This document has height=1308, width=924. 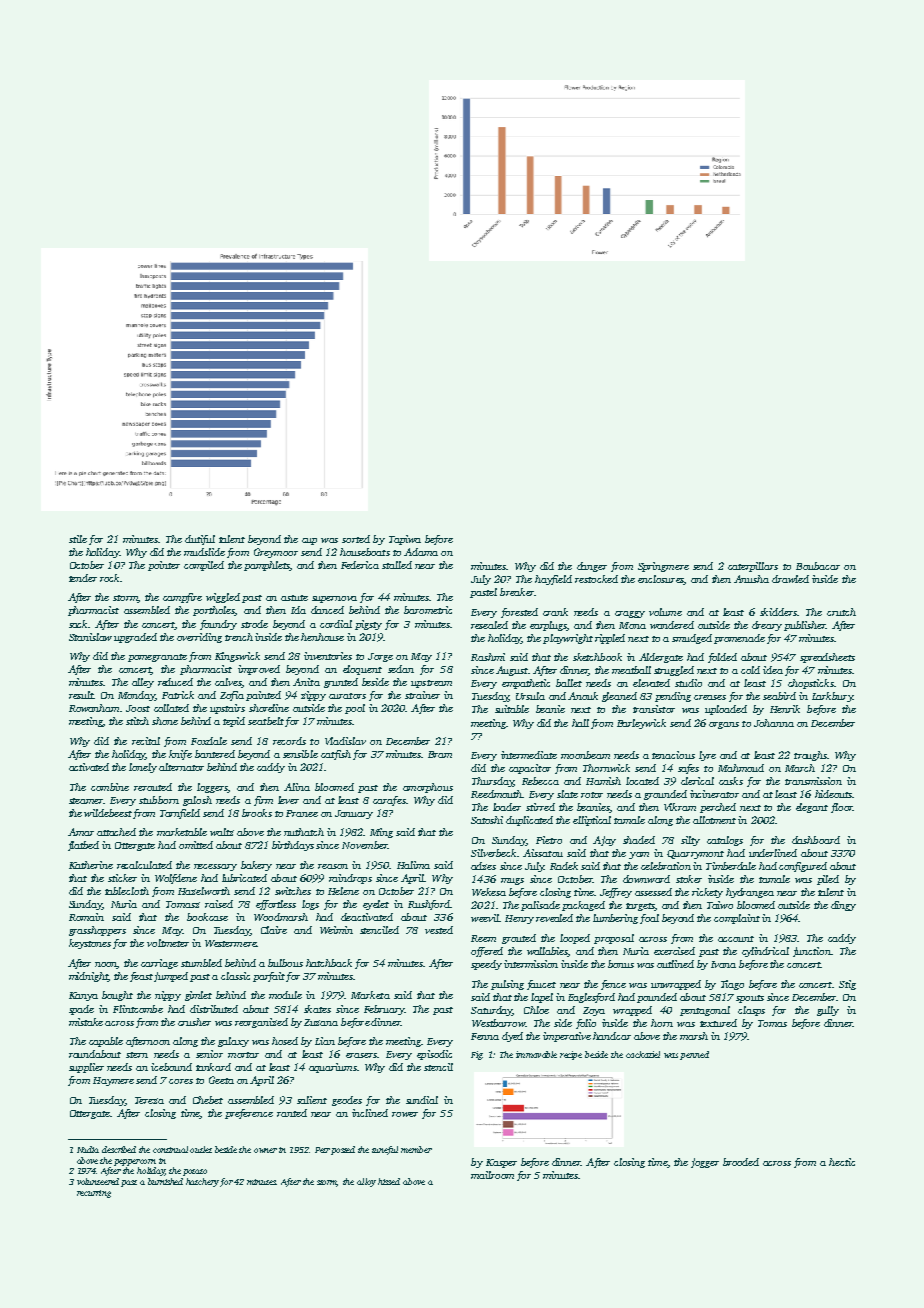 What do you see at coordinates (366, 1182) in the document?
I see `alloy` at bounding box center [366, 1182].
